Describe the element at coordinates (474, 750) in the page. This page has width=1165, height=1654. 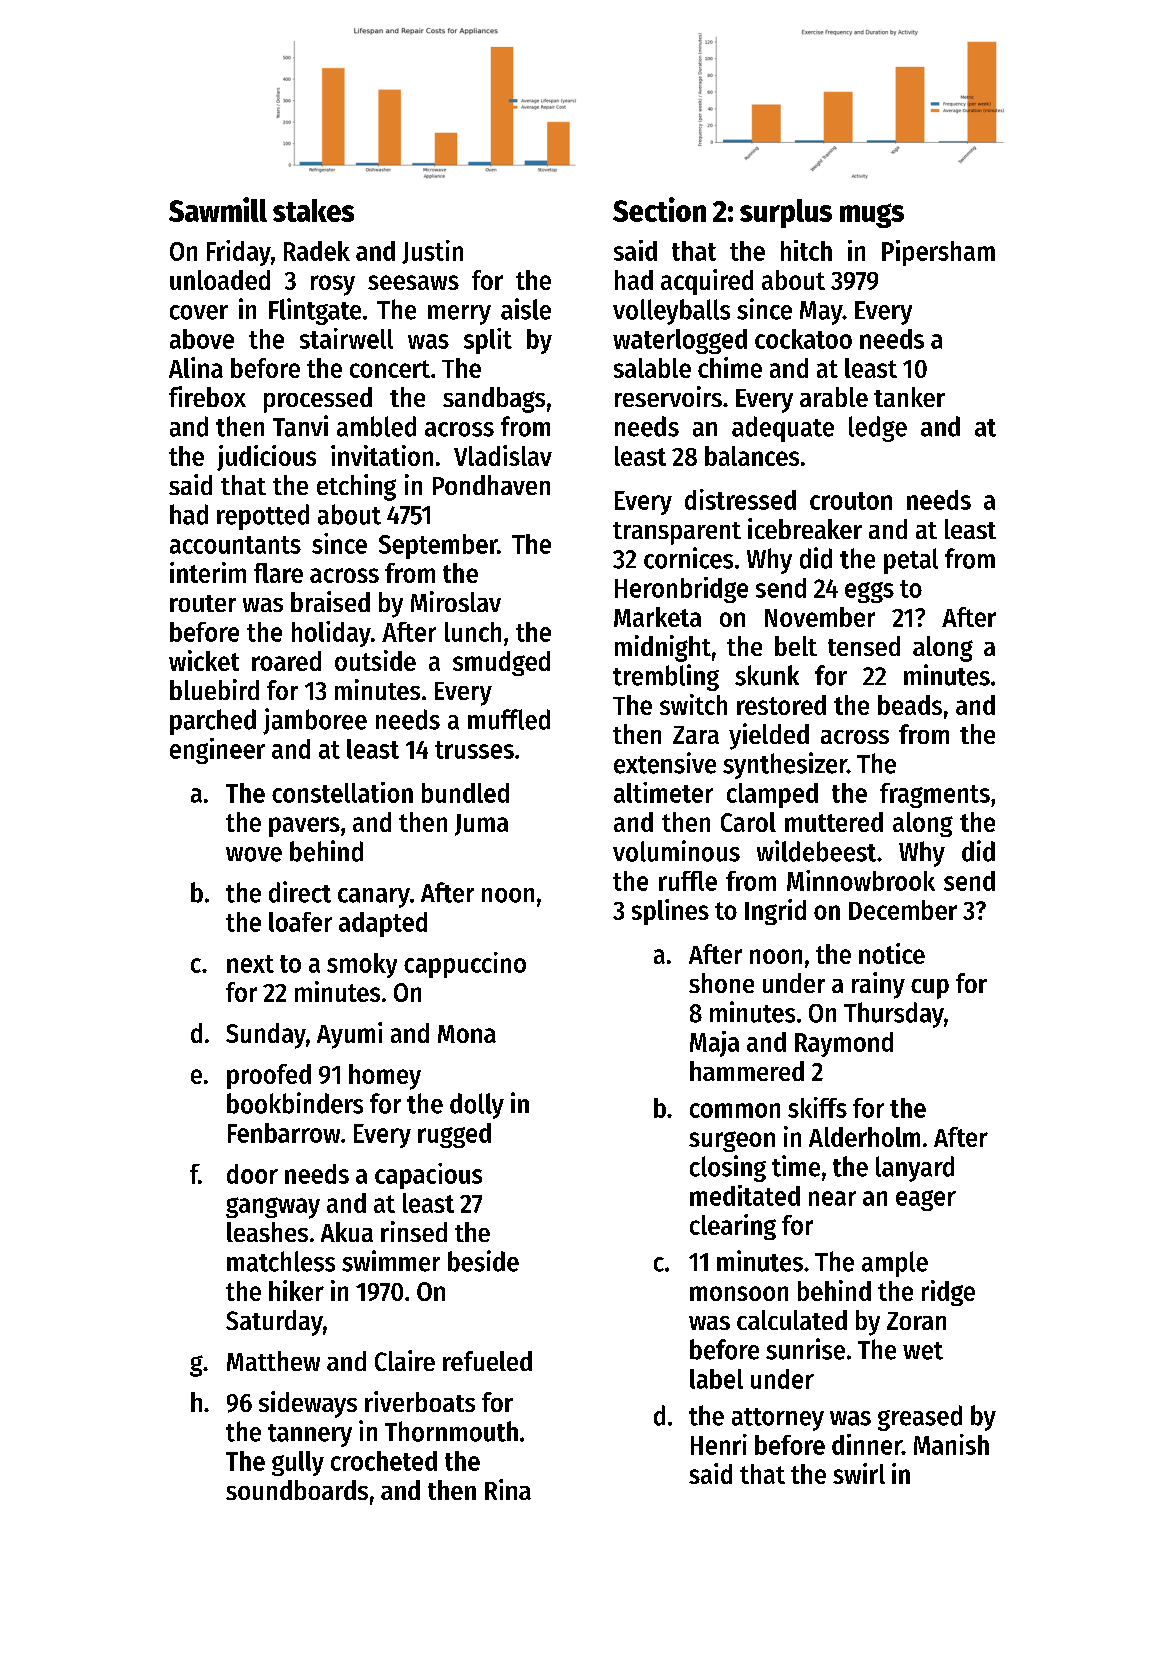
I see `trusses` at that location.
